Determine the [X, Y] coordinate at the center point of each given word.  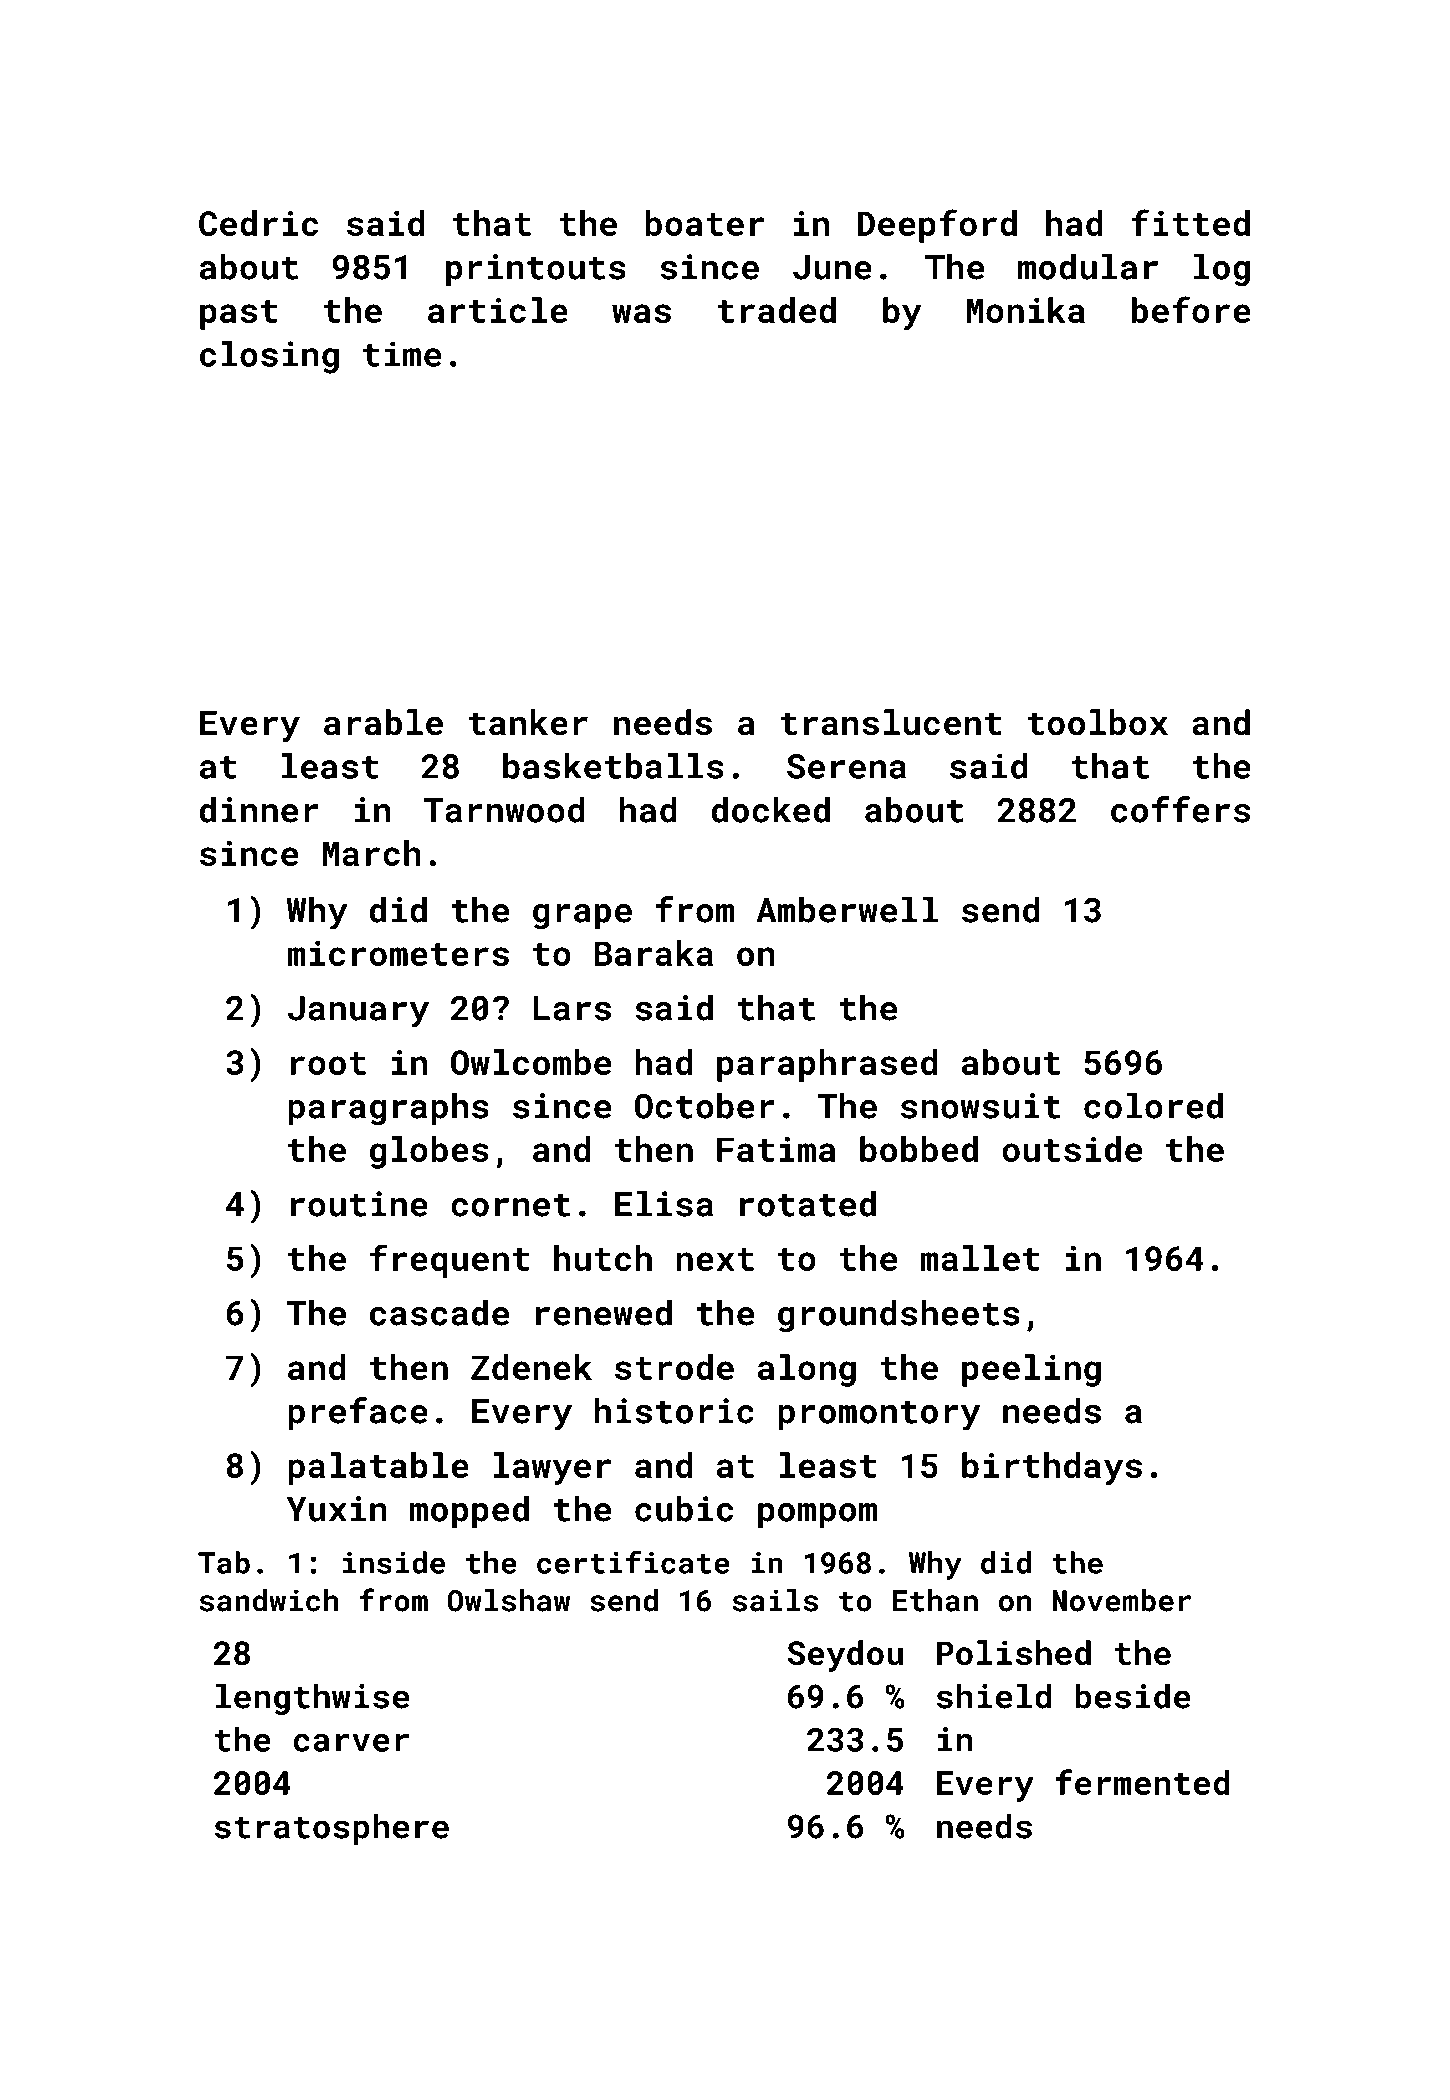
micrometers [398, 953]
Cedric [258, 223]
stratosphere [332, 1829]
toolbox [1098, 722]
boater [704, 223]
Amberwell [847, 909]
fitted [1190, 222]
